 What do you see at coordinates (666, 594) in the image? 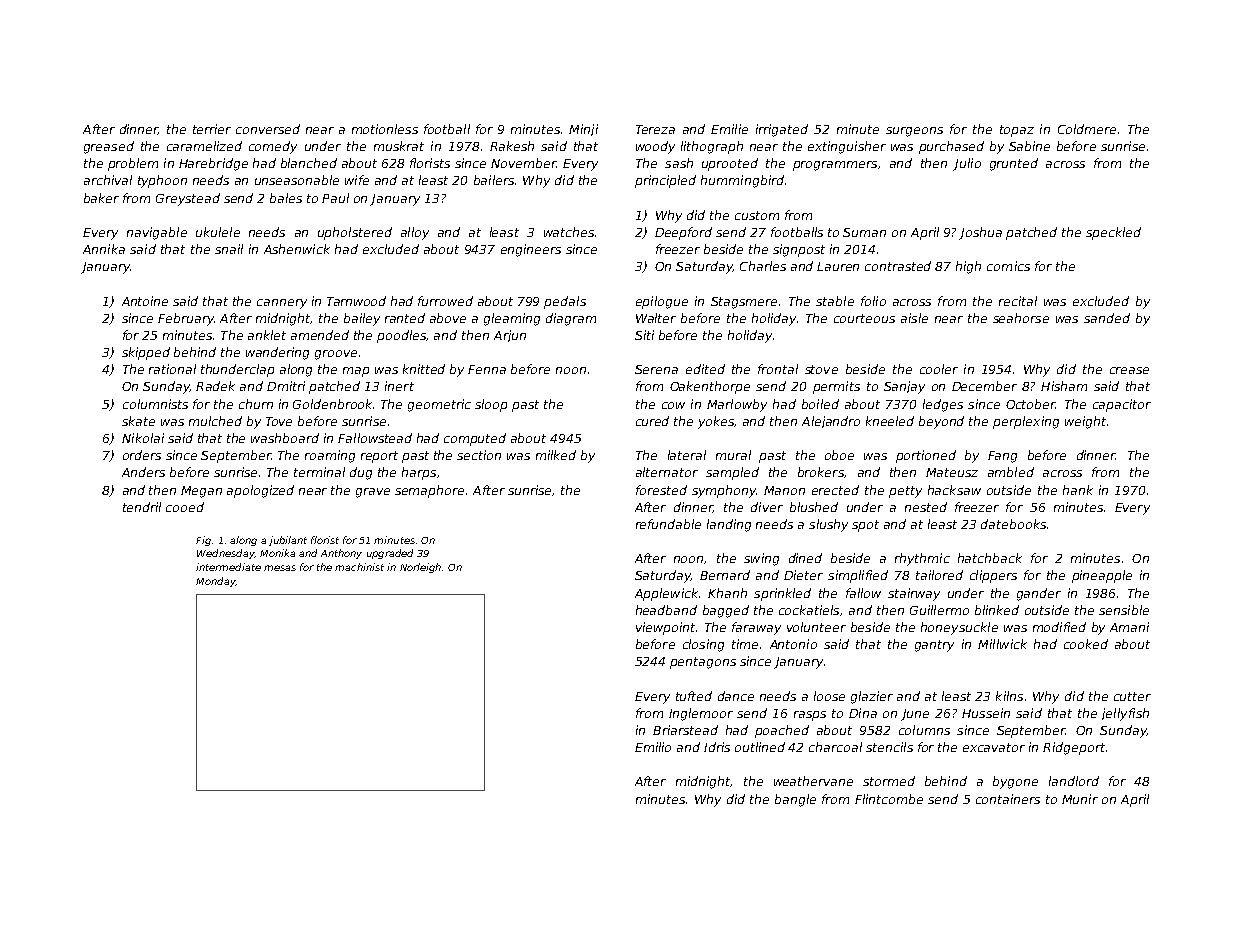
I see `Applewick` at bounding box center [666, 594].
